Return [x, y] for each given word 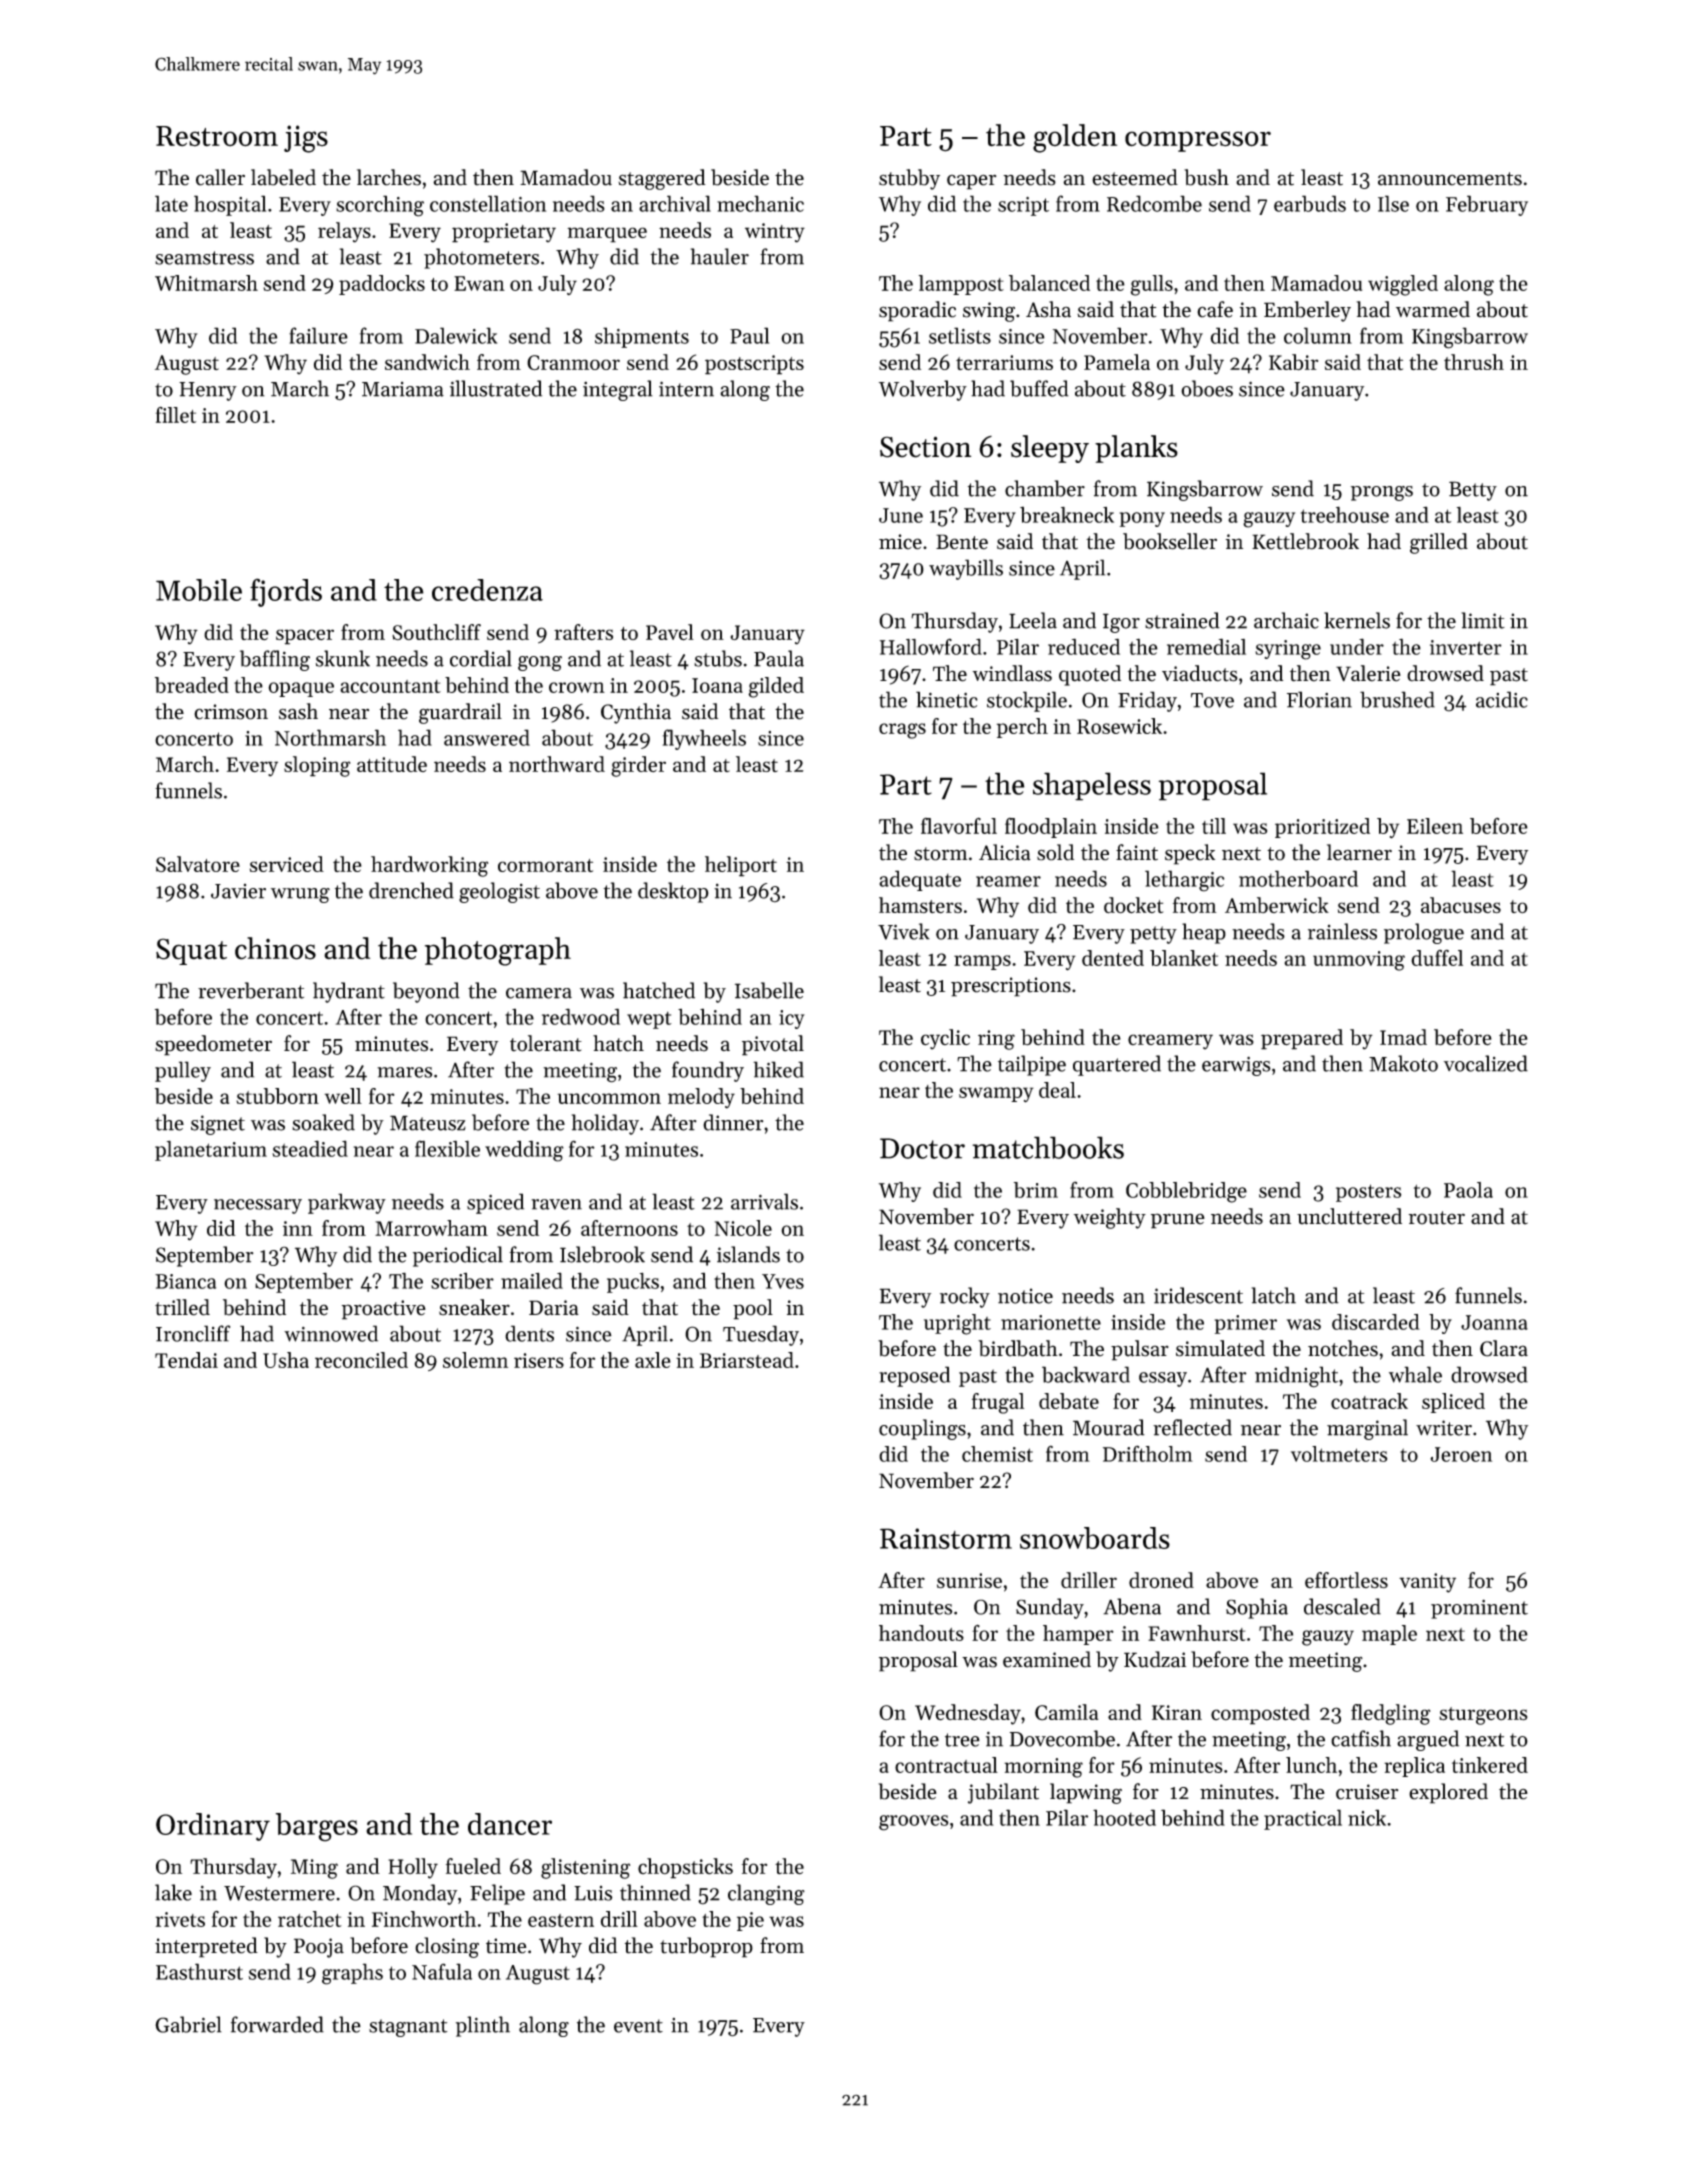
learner [1359, 852]
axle [653, 1360]
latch [1274, 1295]
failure [318, 335]
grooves [914, 1823]
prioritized [1322, 828]
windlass [1012, 673]
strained [1182, 620]
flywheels [704, 739]
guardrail [460, 713]
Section [925, 447]
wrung [300, 895]
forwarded [277, 2024]
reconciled [361, 1360]
